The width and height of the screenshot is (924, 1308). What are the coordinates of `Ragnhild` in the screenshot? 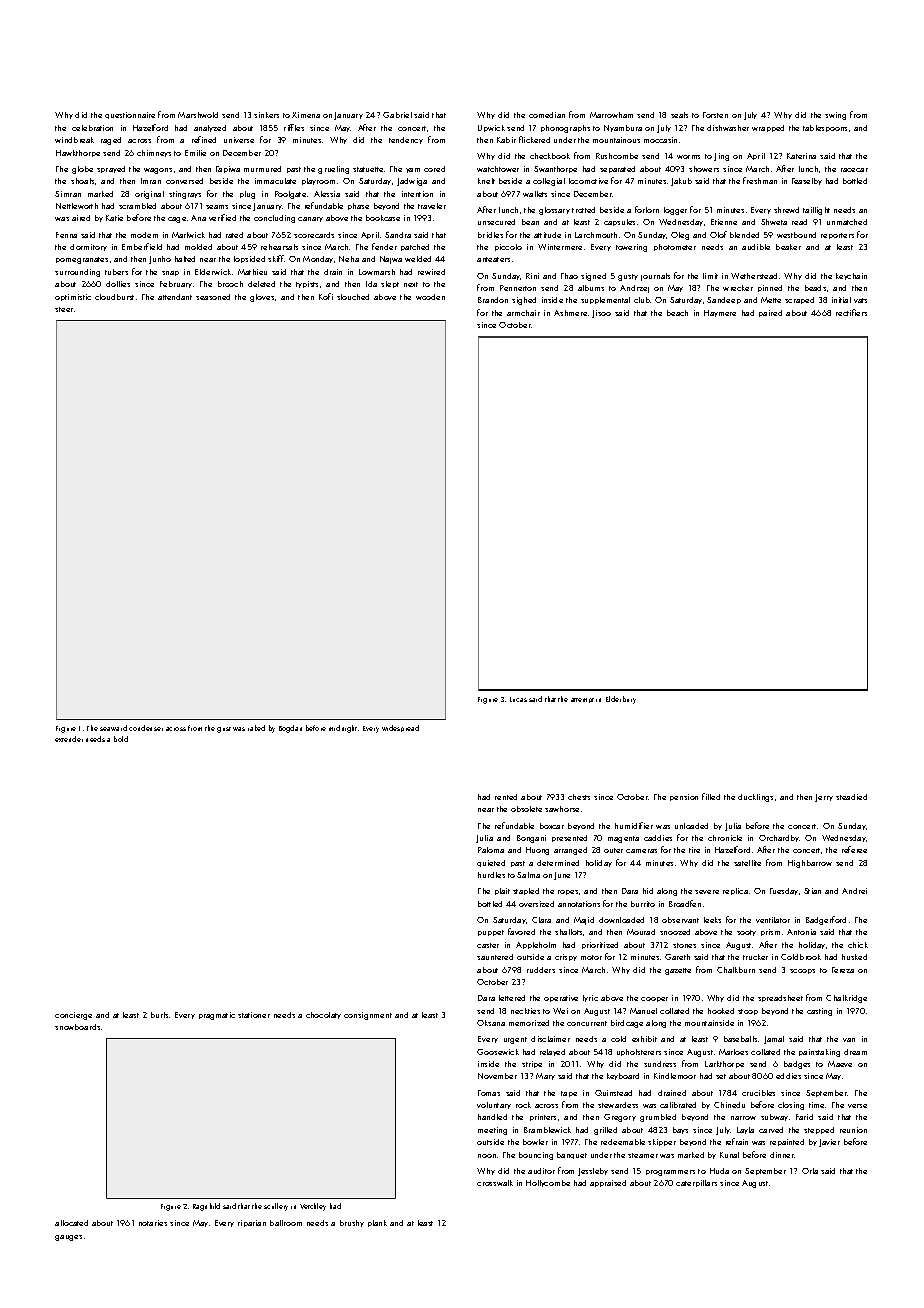 It's located at (206, 1207).
